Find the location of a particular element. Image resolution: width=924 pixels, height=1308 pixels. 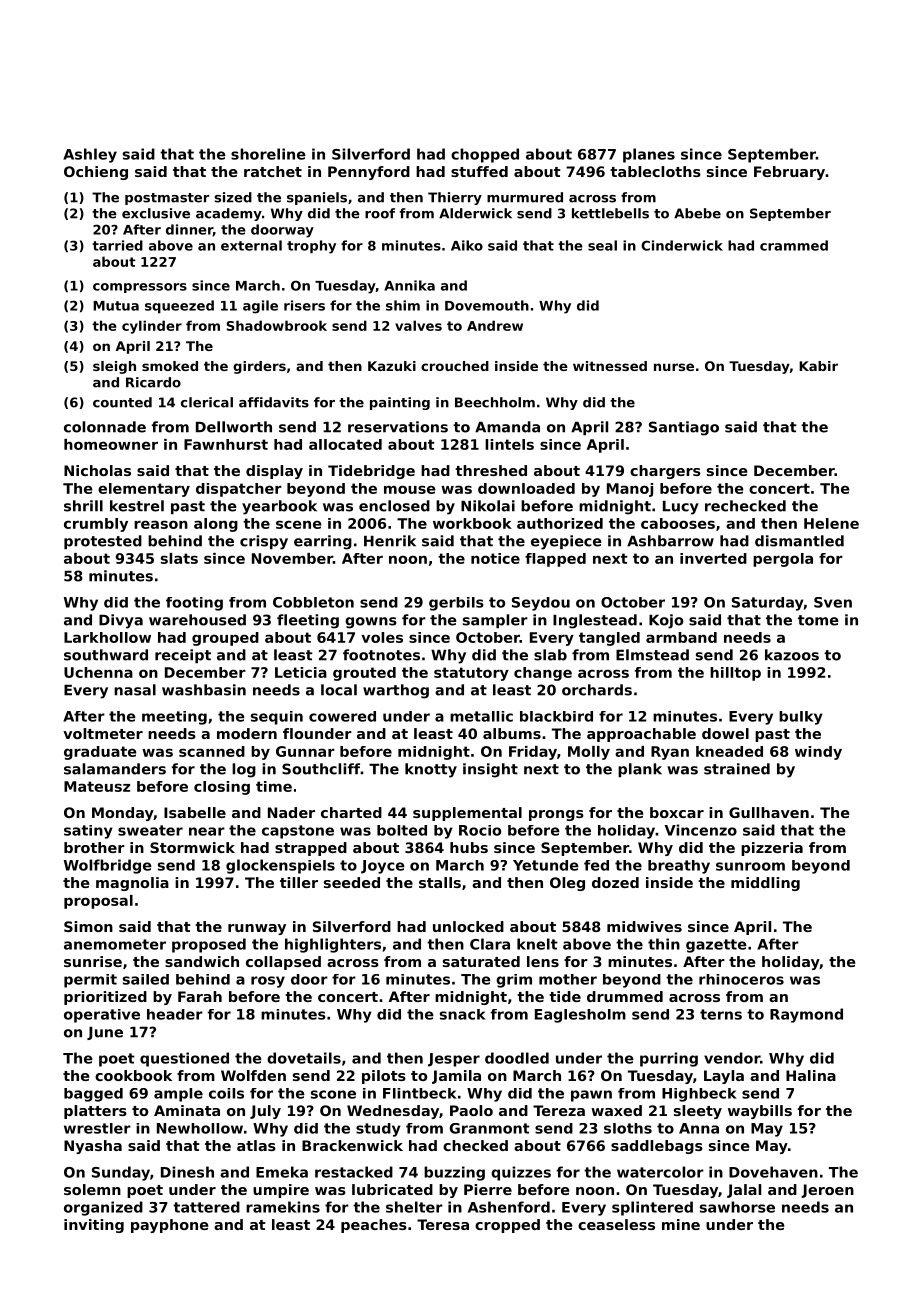

fleeting is located at coordinates (308, 621).
